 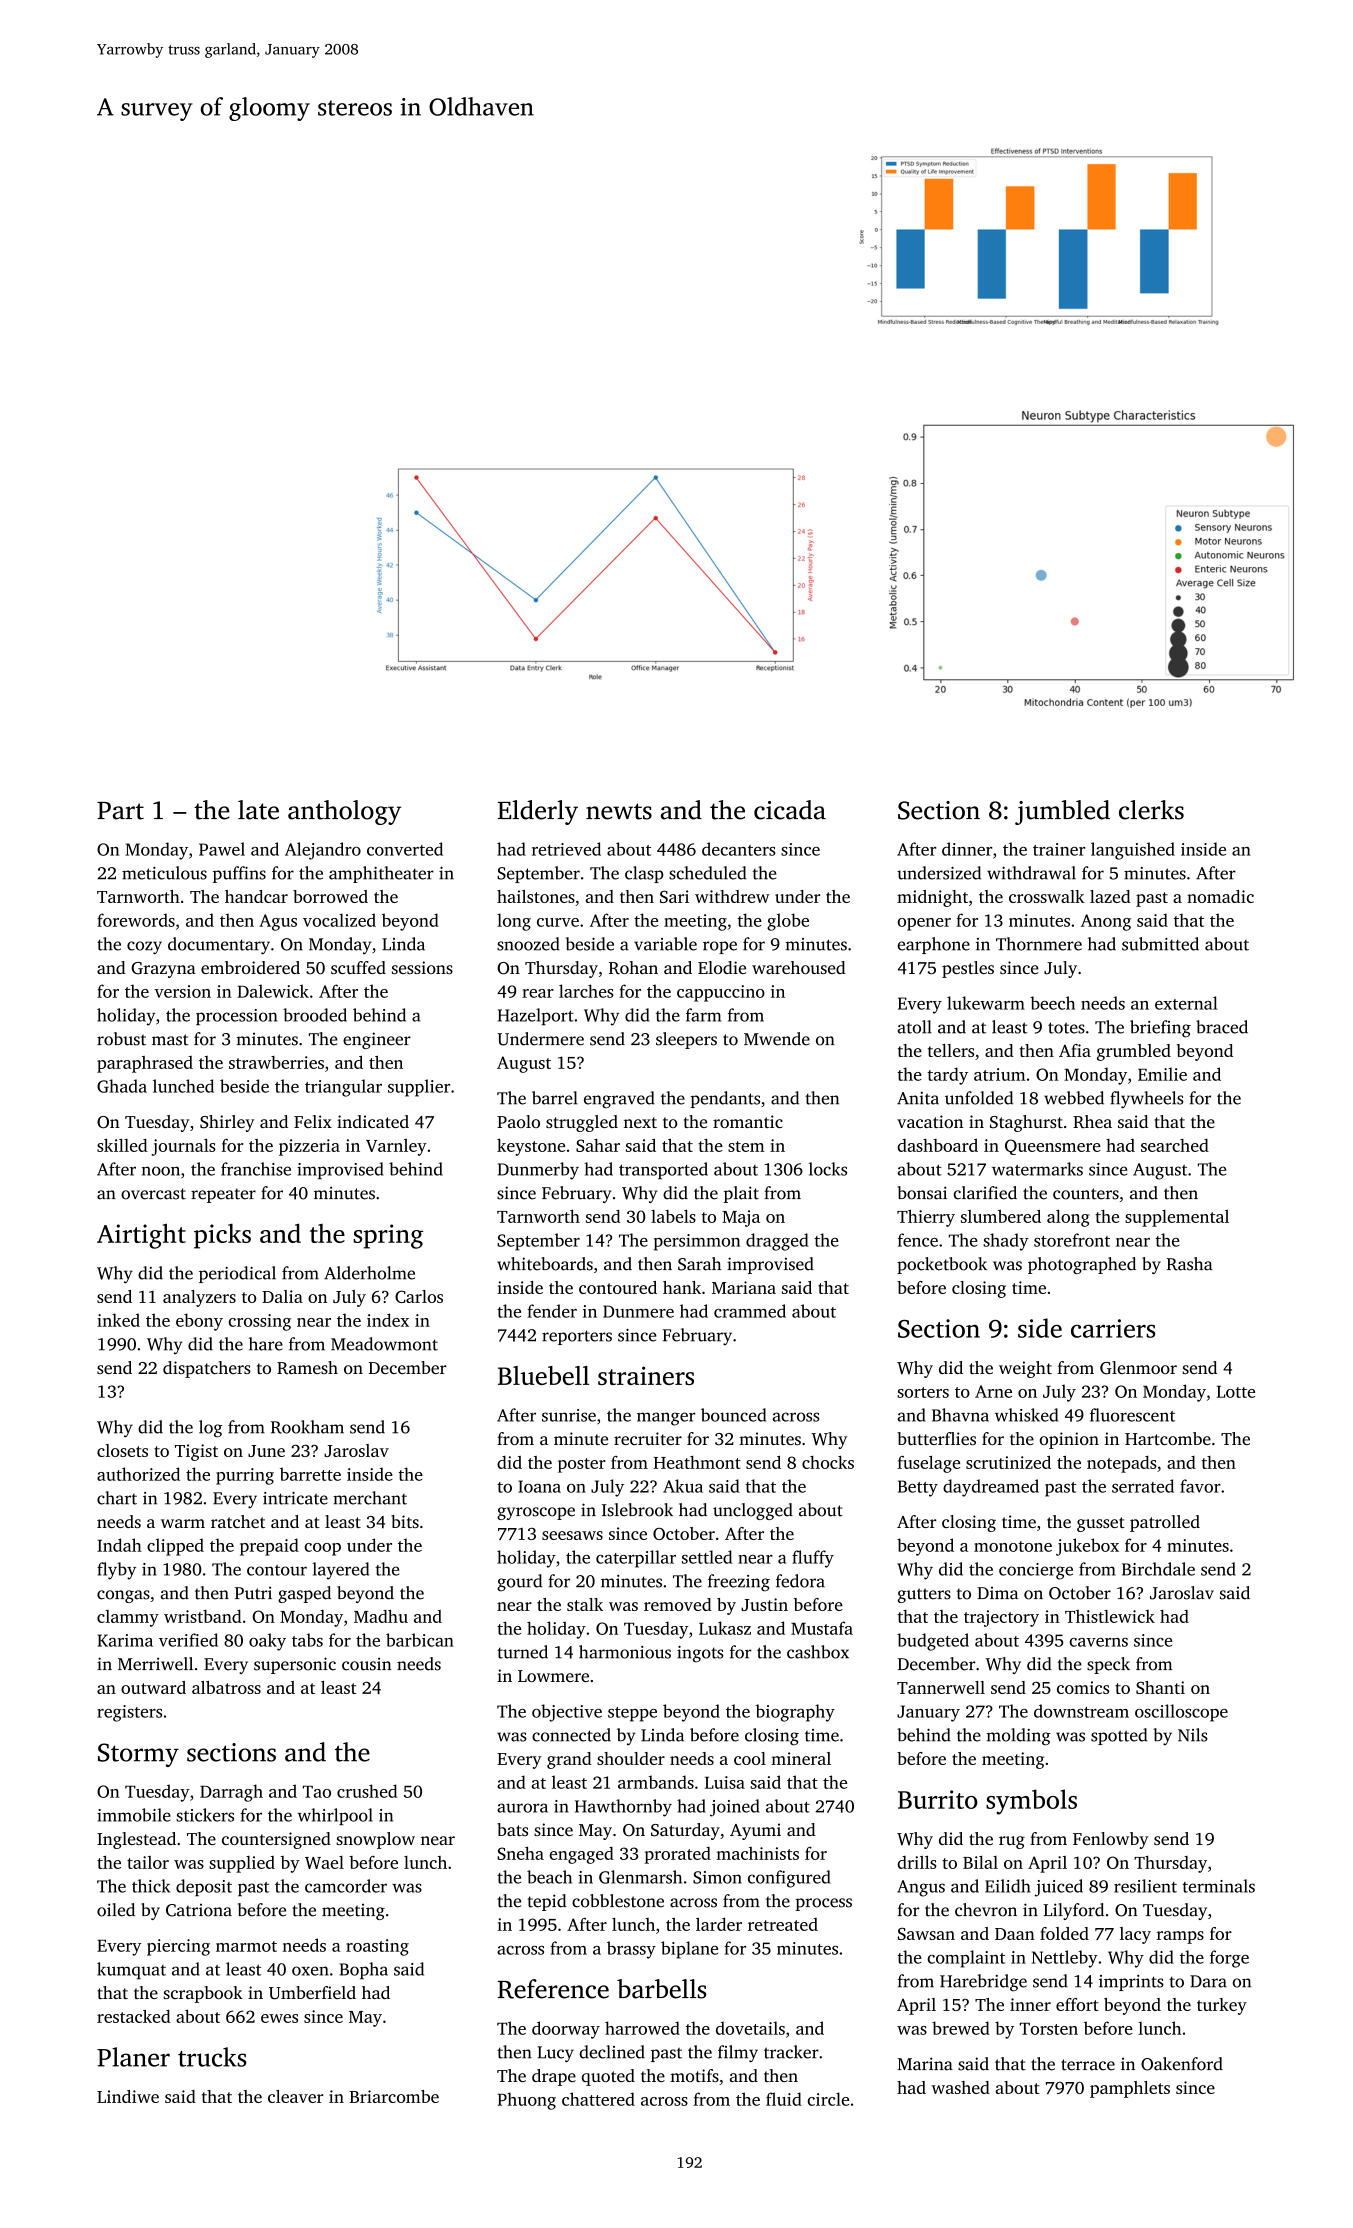 What do you see at coordinates (1075, 1050) in the screenshot?
I see `Afia` at bounding box center [1075, 1050].
